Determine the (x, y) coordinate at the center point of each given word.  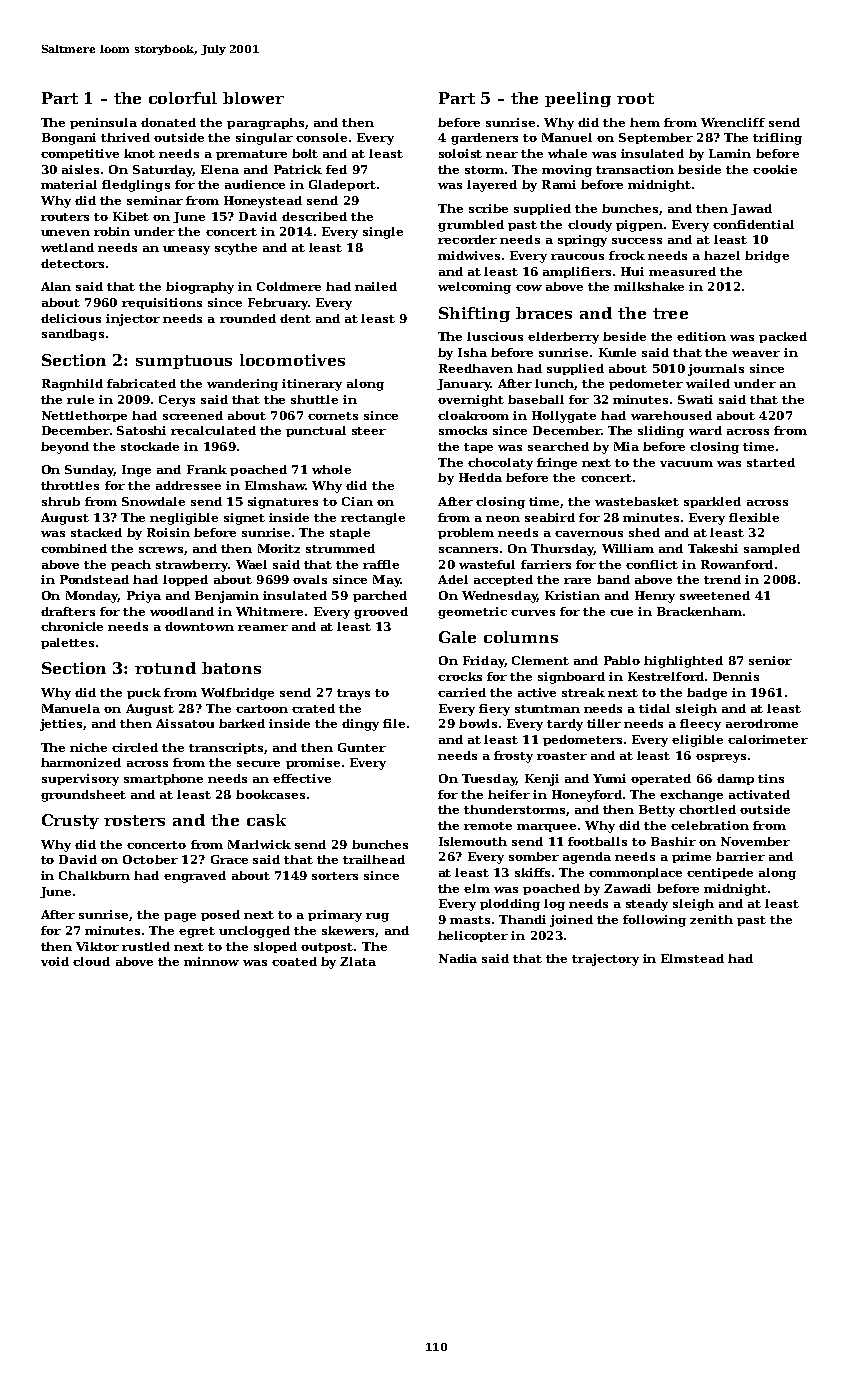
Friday (483, 662)
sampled (772, 549)
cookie (775, 169)
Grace (229, 859)
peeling (578, 99)
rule (80, 399)
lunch (555, 384)
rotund (165, 668)
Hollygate (564, 417)
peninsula (103, 123)
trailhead (374, 859)
